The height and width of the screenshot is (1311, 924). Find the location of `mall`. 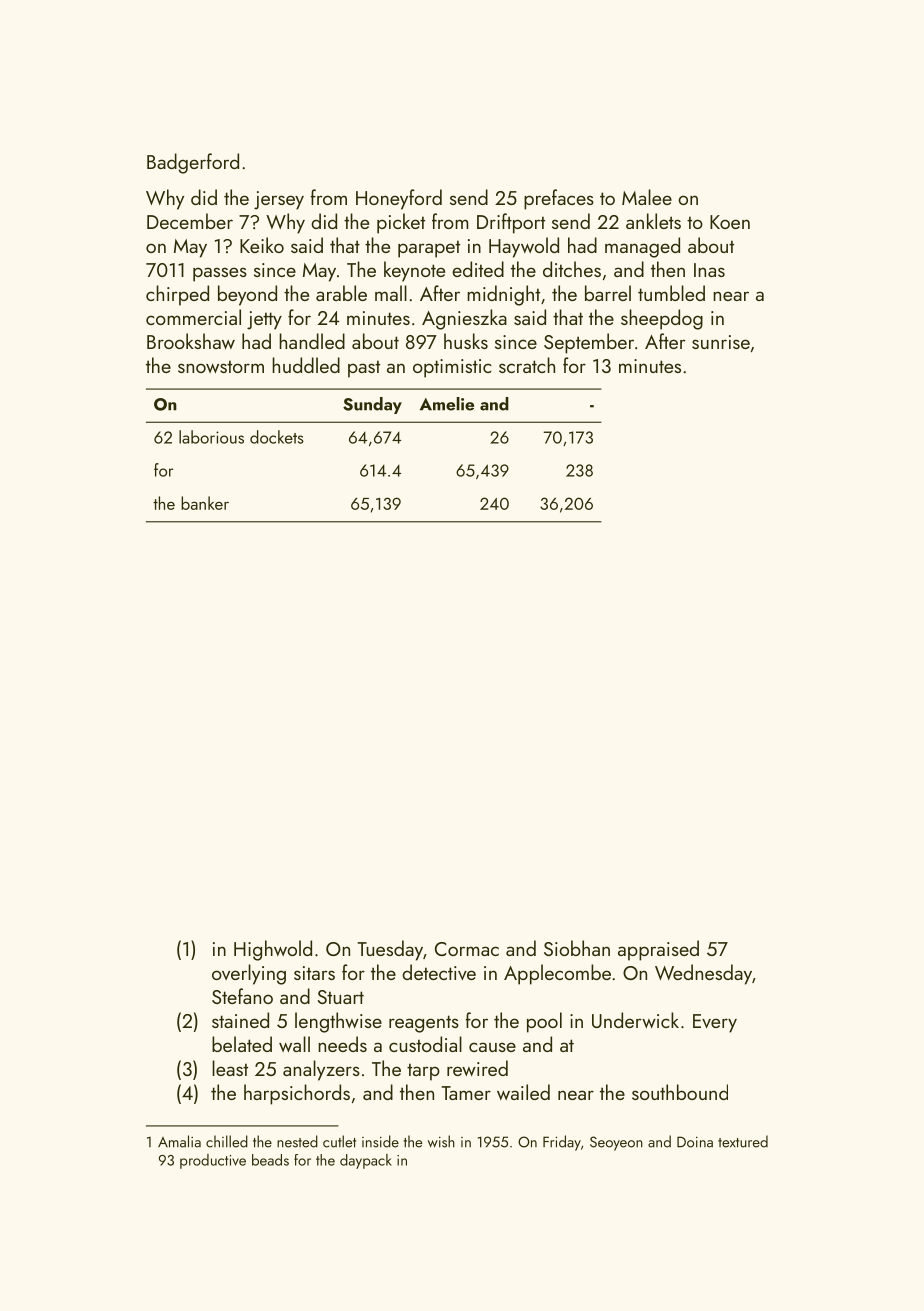

mall is located at coordinates (391, 293).
